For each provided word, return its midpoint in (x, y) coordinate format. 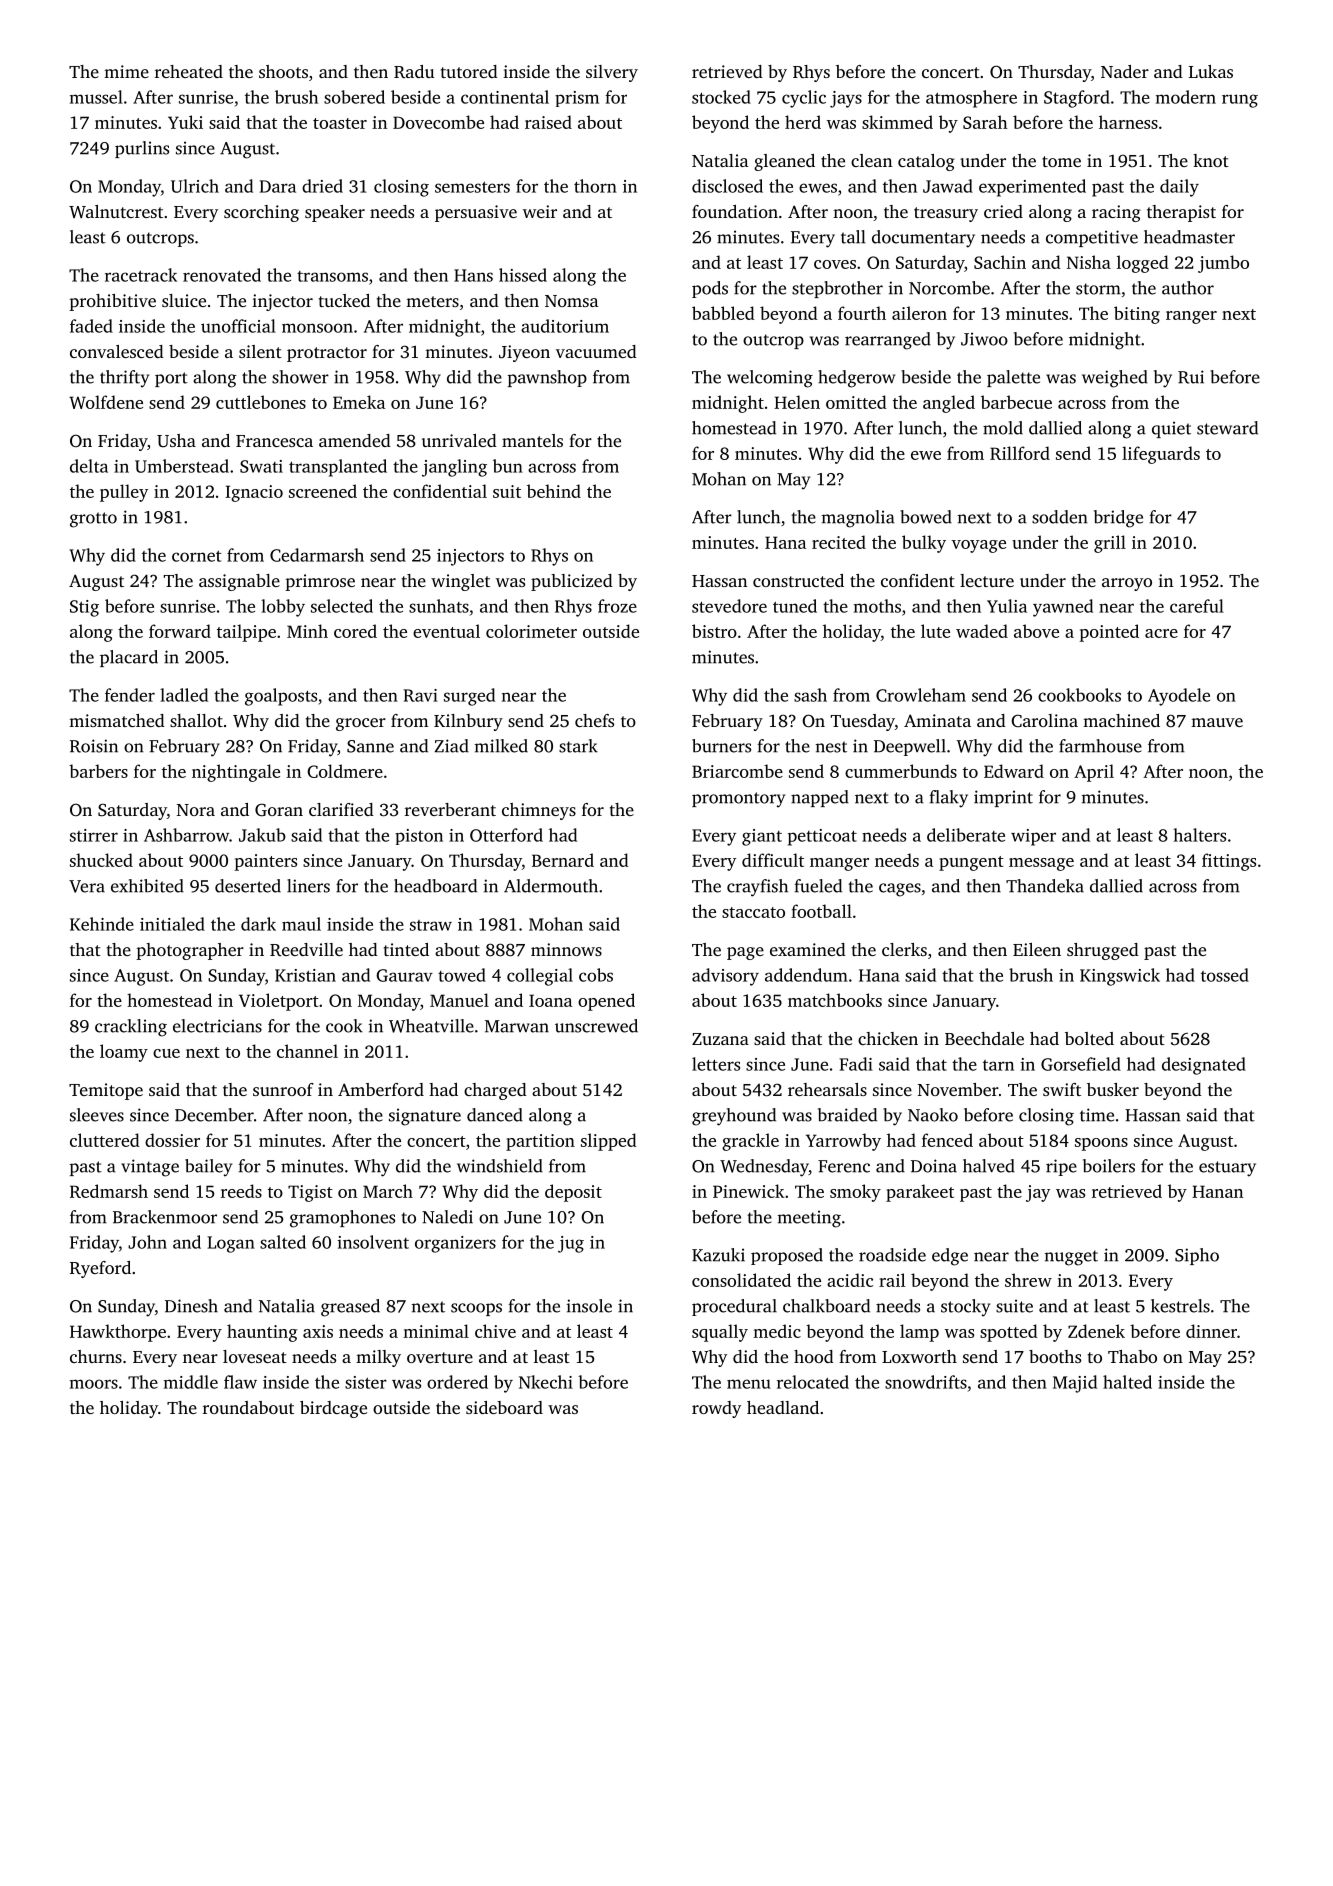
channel (307, 1051)
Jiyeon (524, 353)
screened (323, 491)
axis (318, 1331)
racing (1116, 213)
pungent (971, 863)
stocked (721, 97)
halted (1127, 1382)
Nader (1125, 71)
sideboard (504, 1407)
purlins (142, 149)
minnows (566, 949)
